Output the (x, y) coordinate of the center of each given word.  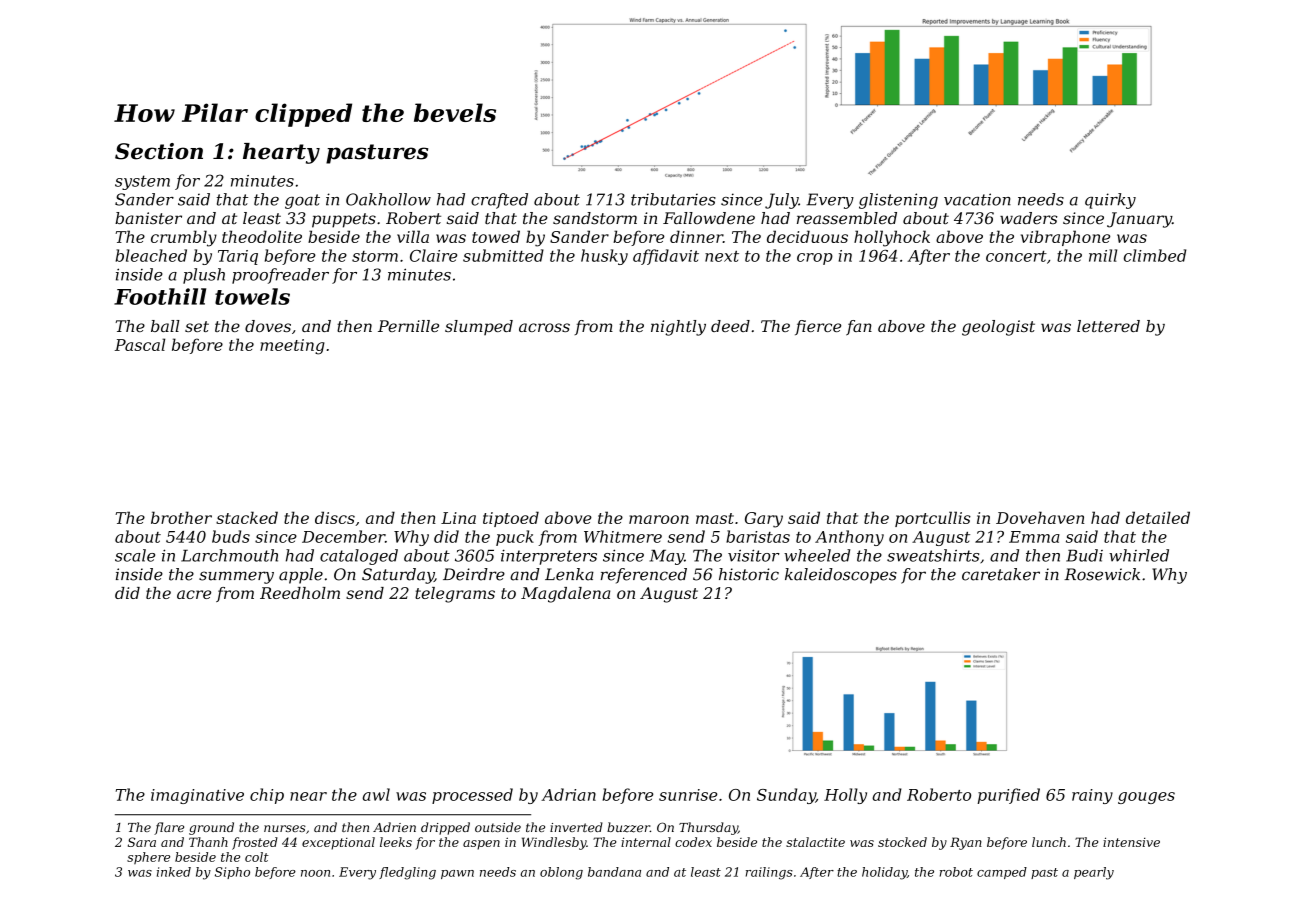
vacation (977, 199)
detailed (1158, 517)
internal (646, 842)
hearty (281, 153)
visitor (754, 555)
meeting (292, 347)
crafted (499, 201)
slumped (479, 327)
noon (315, 873)
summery (236, 577)
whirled (1139, 555)
